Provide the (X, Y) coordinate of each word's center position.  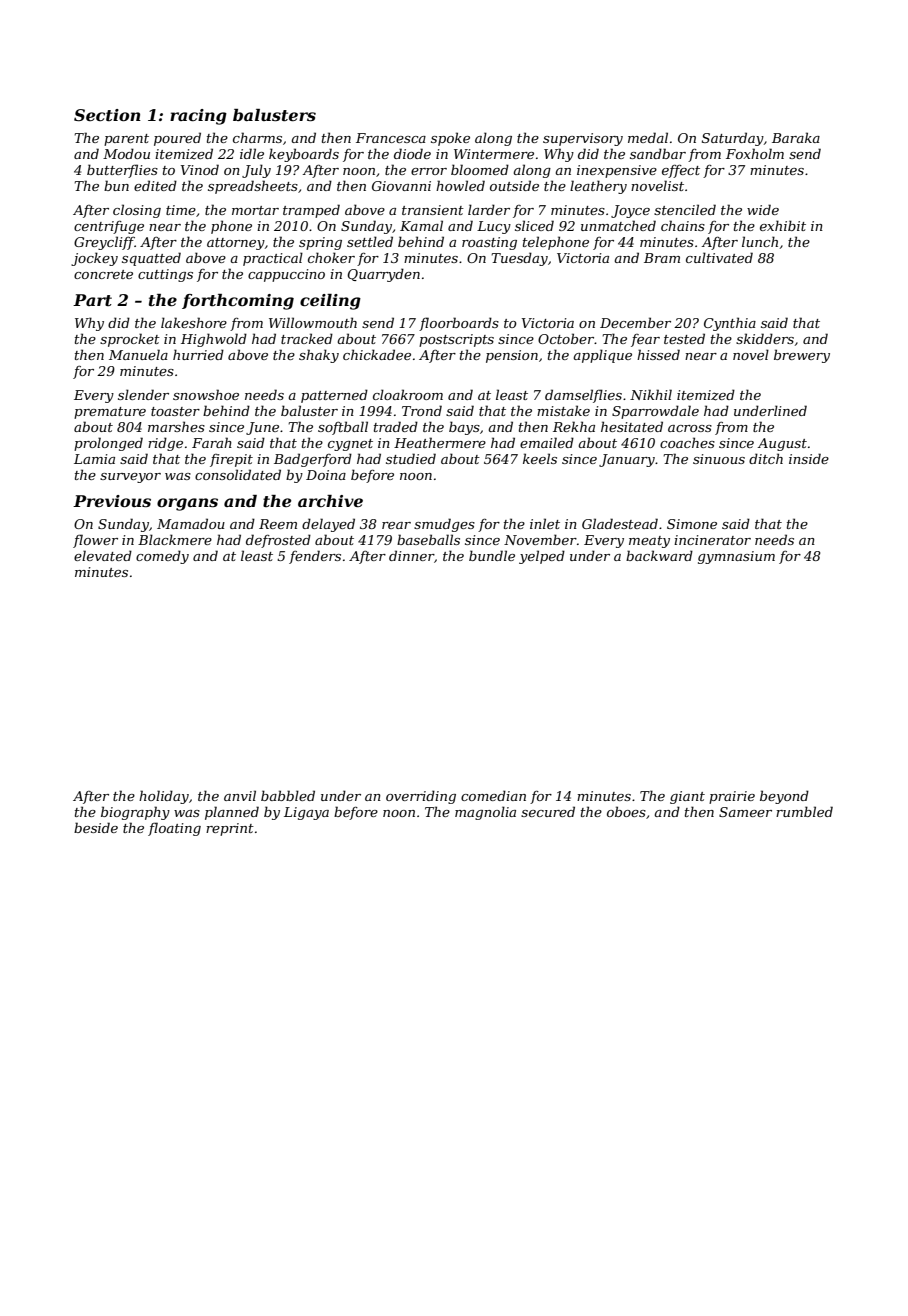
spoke (450, 139)
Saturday (733, 139)
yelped (542, 557)
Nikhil (651, 394)
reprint (230, 829)
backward (659, 555)
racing (198, 117)
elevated (103, 555)
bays (464, 428)
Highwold (214, 340)
